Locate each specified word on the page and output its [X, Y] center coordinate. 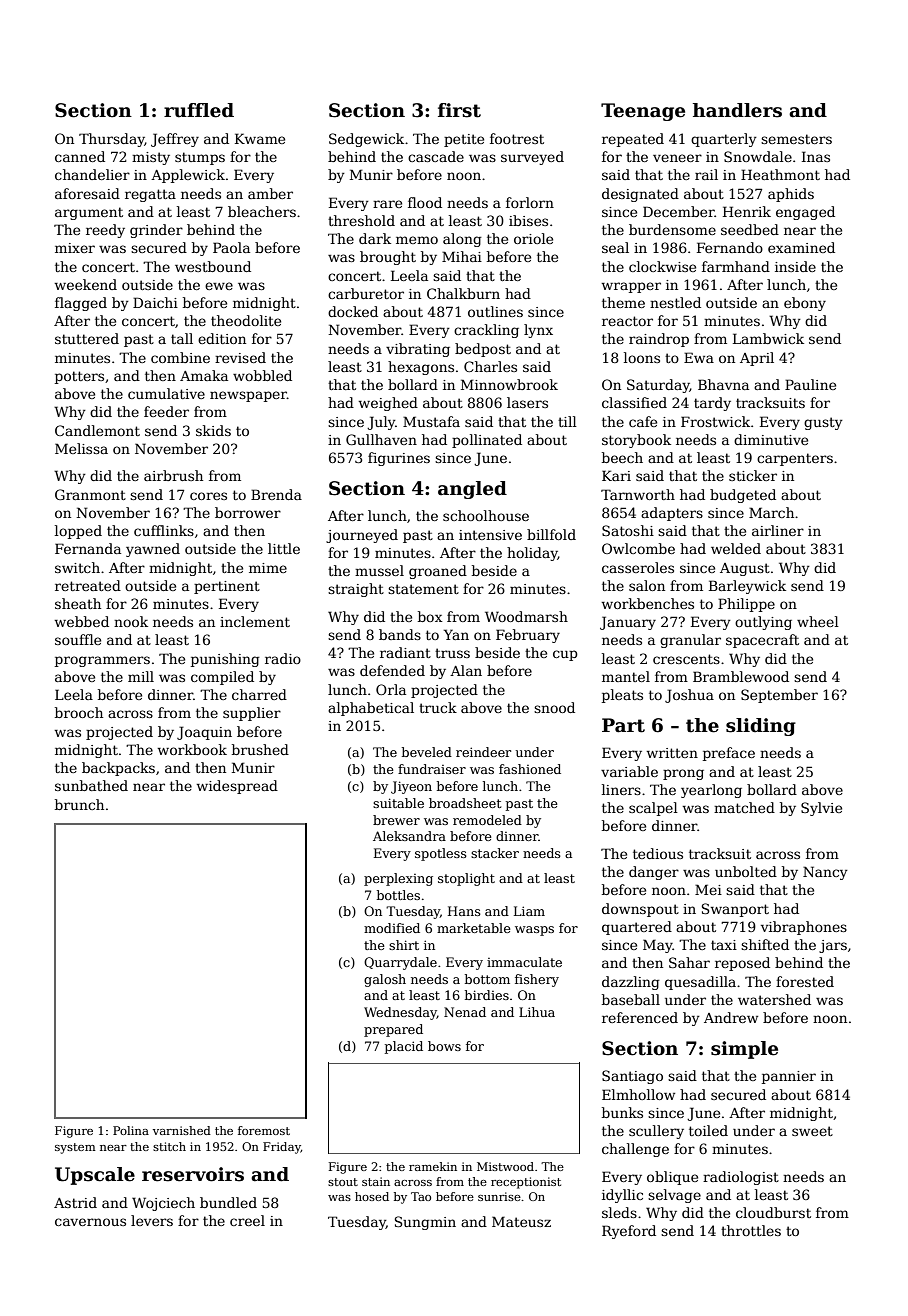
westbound [213, 266]
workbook [192, 749]
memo [417, 240]
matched [744, 807]
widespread [237, 787]
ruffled [199, 110]
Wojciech [163, 1204]
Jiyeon [411, 787]
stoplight [466, 879]
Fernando [730, 247]
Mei [708, 889]
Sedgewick [366, 140]
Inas [816, 156]
